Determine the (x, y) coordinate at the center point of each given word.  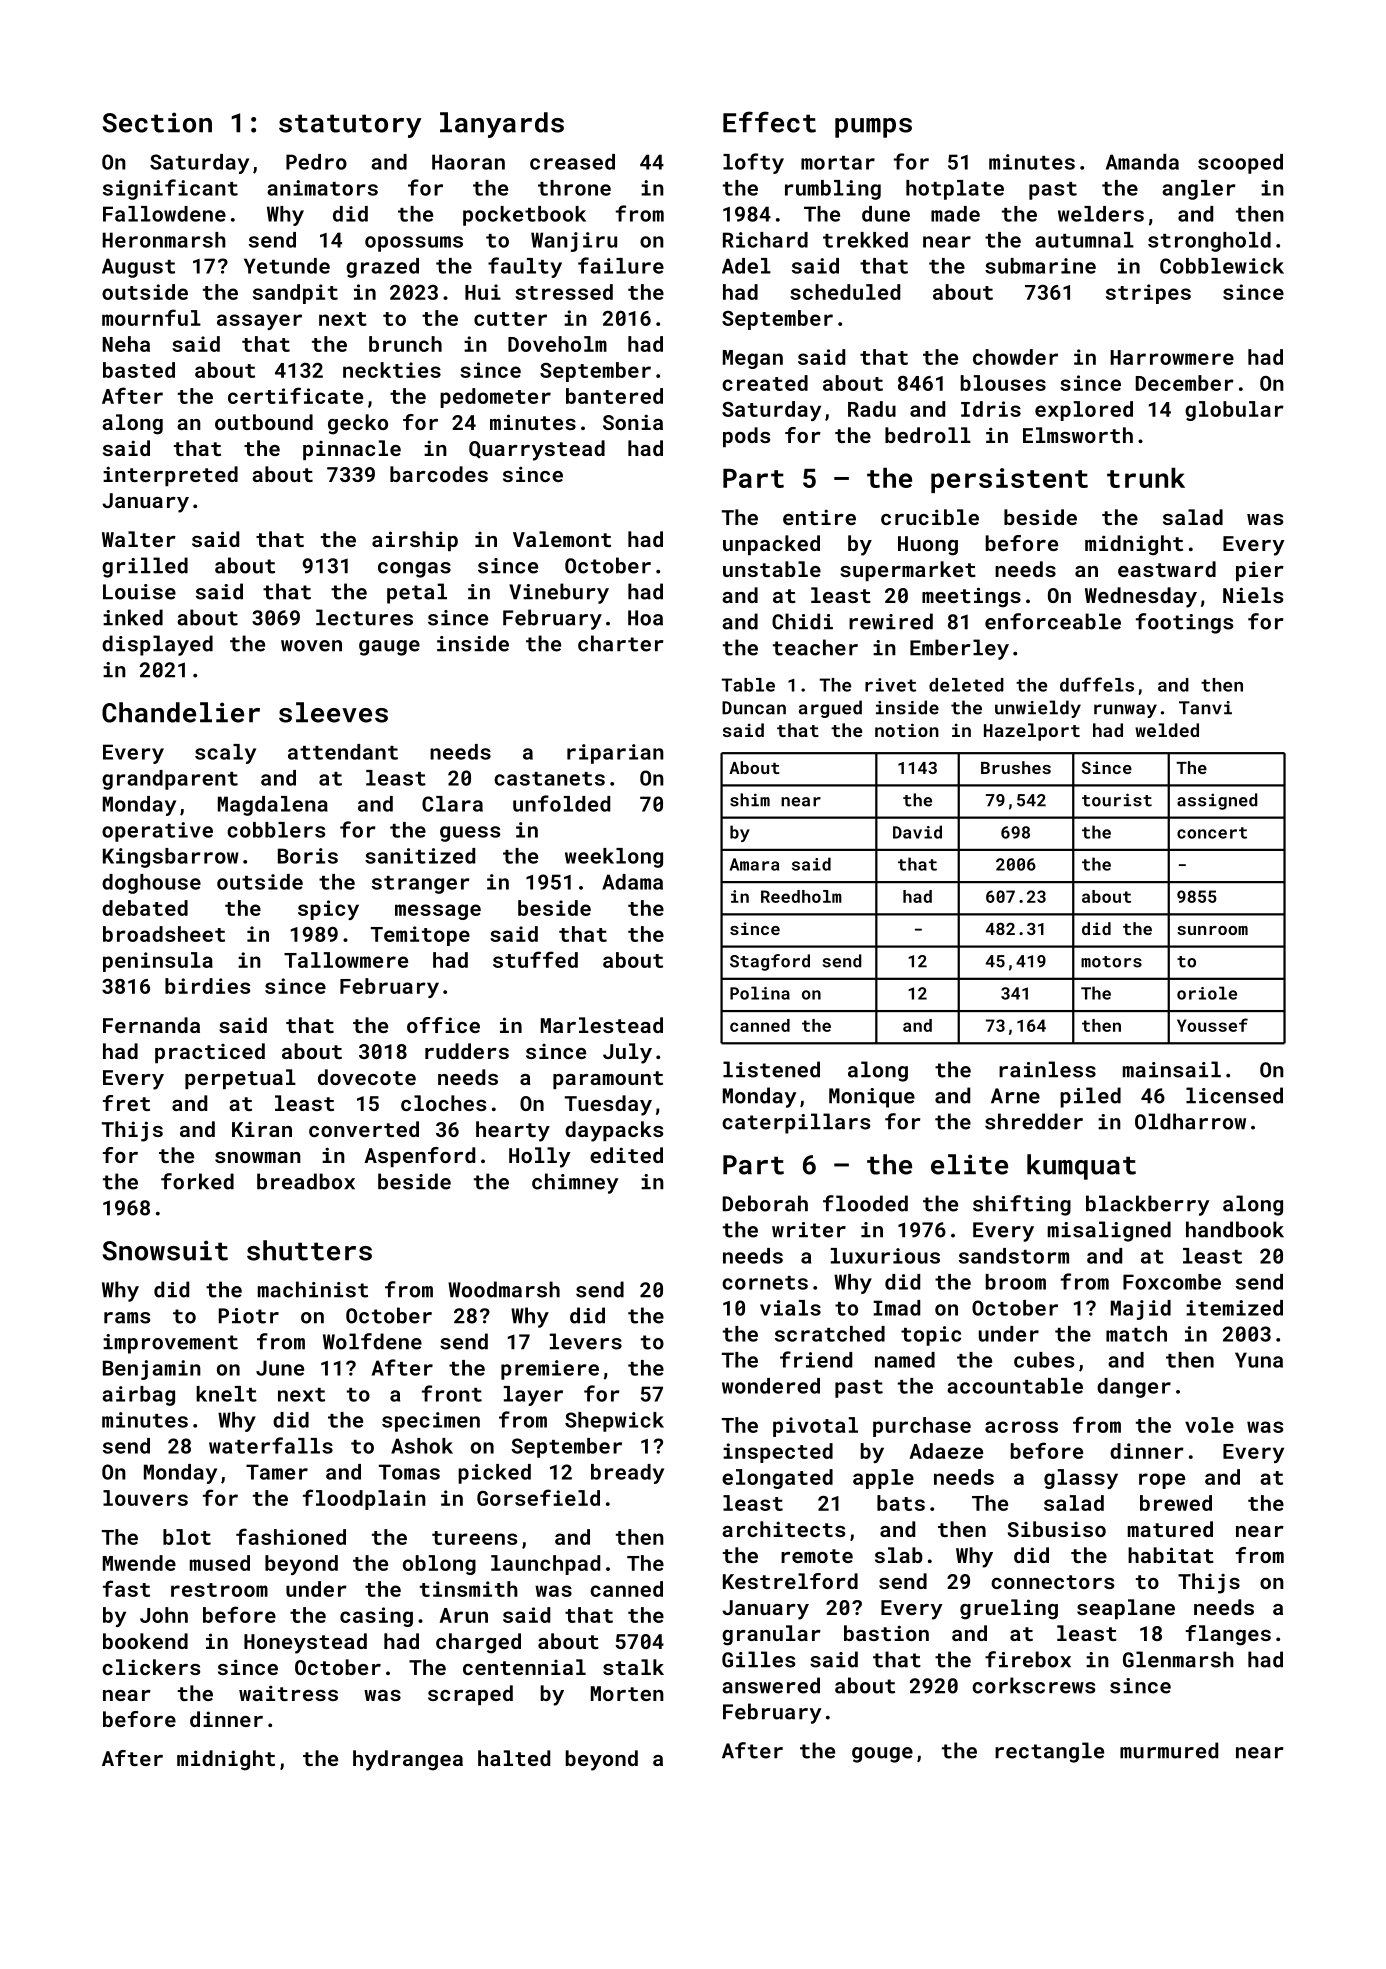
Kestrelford (790, 1581)
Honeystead (305, 1643)
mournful (151, 317)
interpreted (170, 476)
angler (1199, 190)
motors (1111, 962)
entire (819, 517)
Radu (872, 409)
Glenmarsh (1178, 1659)
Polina (760, 993)
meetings (971, 597)
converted (364, 1129)
